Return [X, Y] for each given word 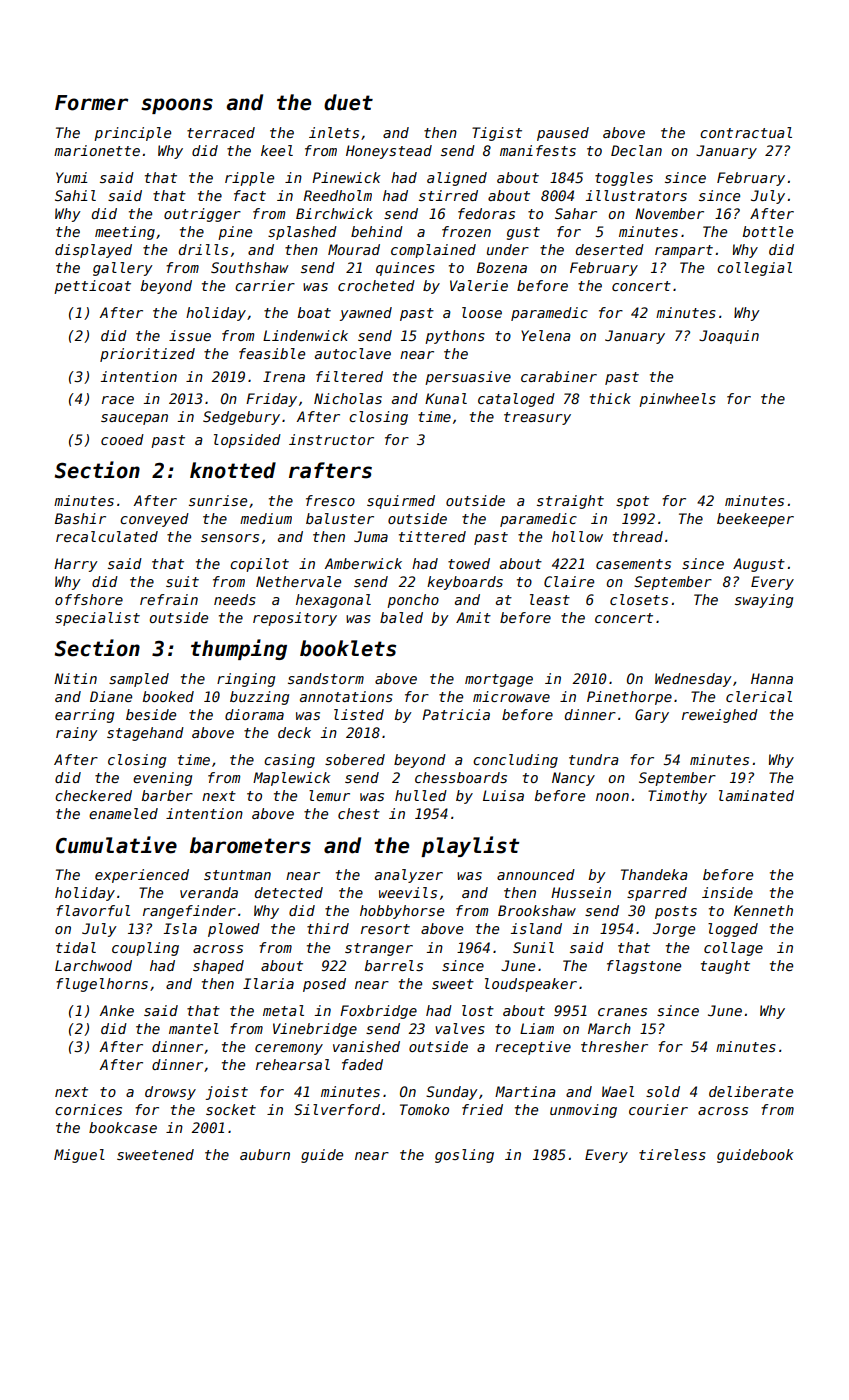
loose [482, 312]
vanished [366, 1046]
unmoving [583, 1111]
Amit [473, 617]
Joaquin [729, 337]
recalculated [107, 536]
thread [638, 536]
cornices [88, 1109]
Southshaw [250, 267]
